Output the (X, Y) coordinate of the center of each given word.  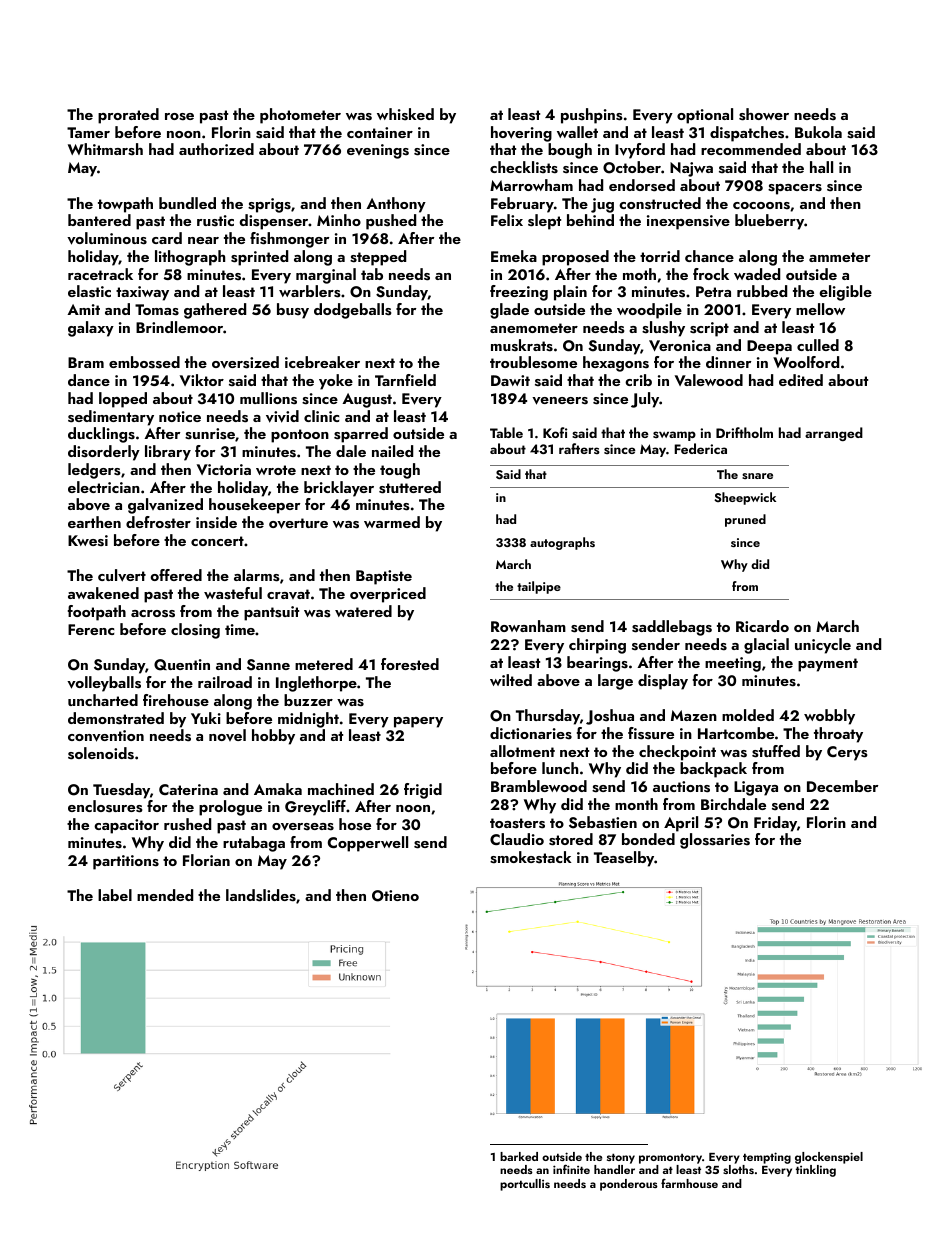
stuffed (776, 751)
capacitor (126, 826)
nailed (392, 451)
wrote (276, 470)
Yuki (206, 718)
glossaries (715, 841)
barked (519, 1156)
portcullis (525, 1185)
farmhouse (689, 1183)
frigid (423, 791)
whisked (405, 114)
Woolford (806, 362)
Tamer (88, 132)
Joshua (610, 717)
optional (705, 116)
